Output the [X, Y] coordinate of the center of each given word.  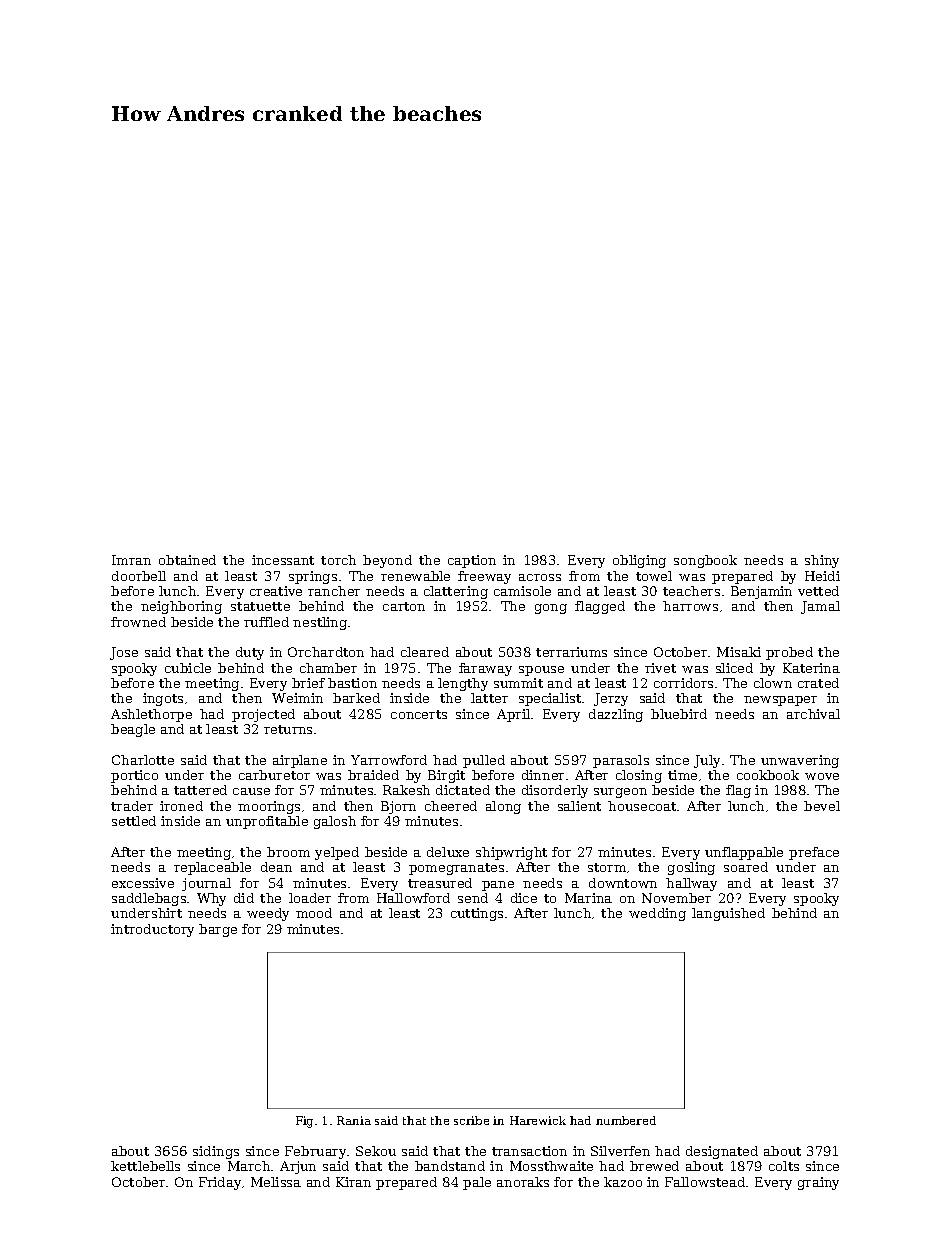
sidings [216, 1152]
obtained [187, 560]
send [473, 898]
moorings [269, 807]
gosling [691, 868]
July [707, 761]
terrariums [571, 652]
